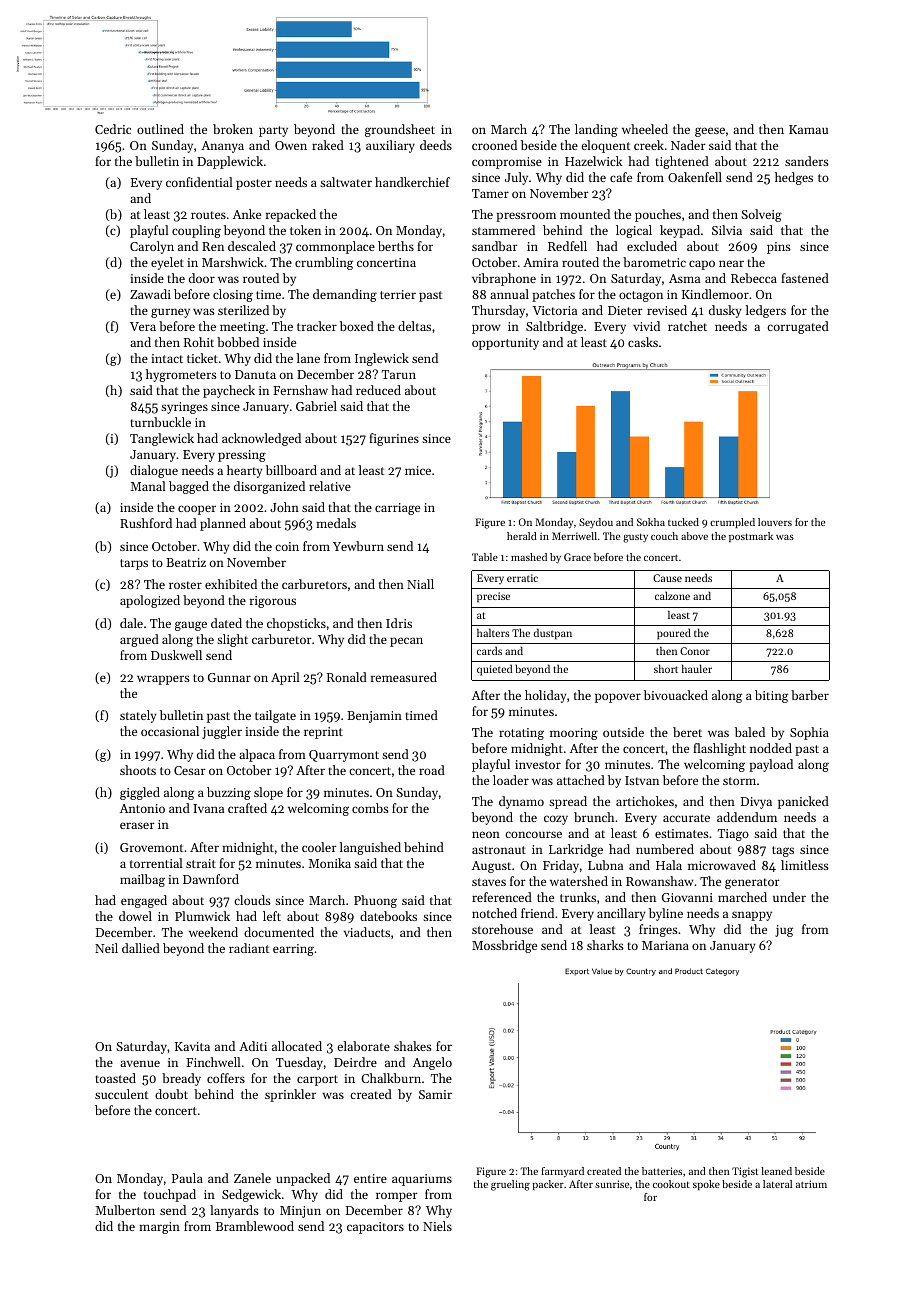 This screenshot has width=924, height=1308. Describe the element at coordinates (634, 231) in the screenshot. I see `logical` at that location.
